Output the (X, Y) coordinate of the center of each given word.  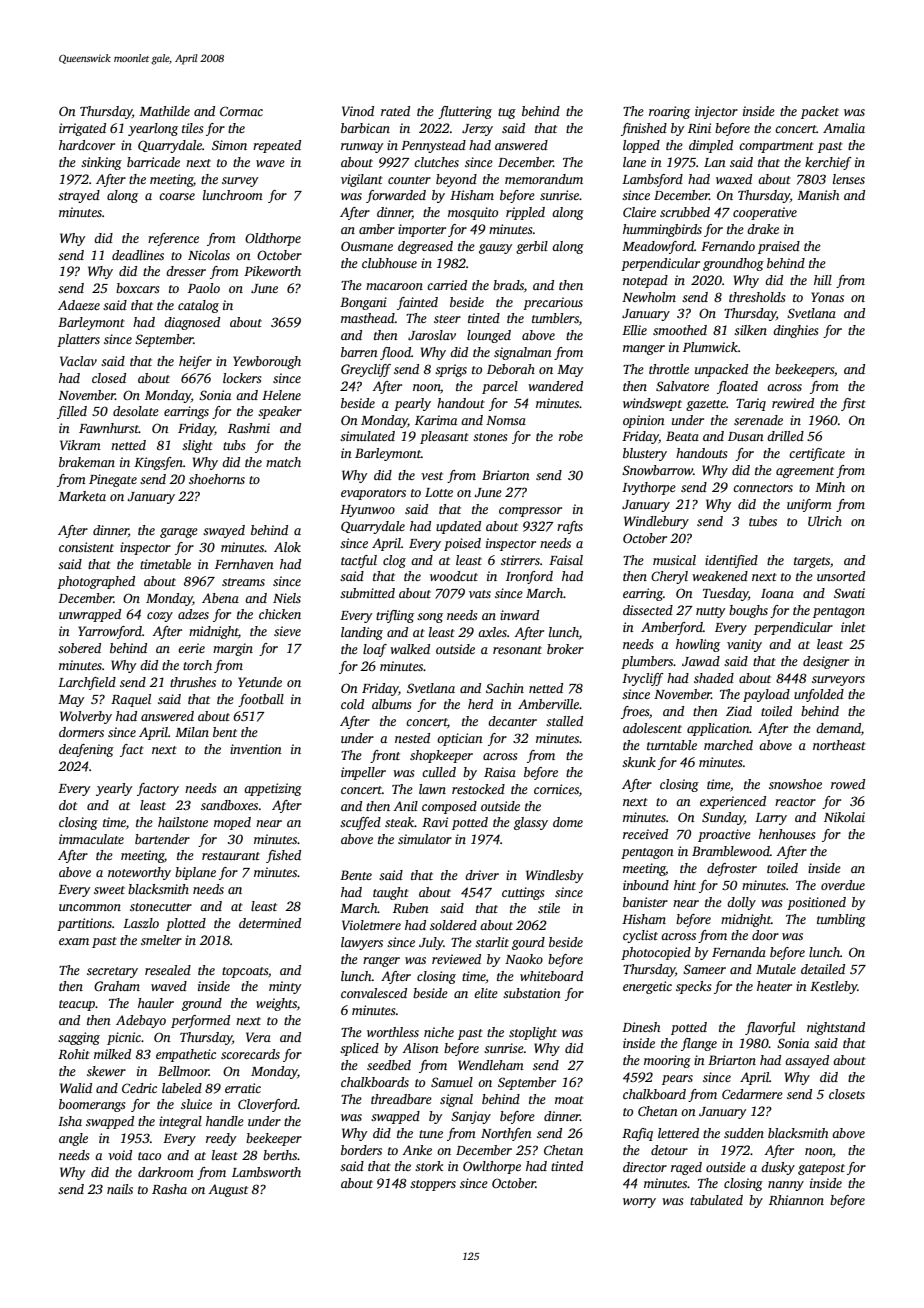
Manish (818, 195)
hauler (156, 1003)
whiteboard (551, 976)
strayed (79, 196)
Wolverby (86, 717)
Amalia (844, 128)
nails (120, 1189)
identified (731, 561)
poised (462, 544)
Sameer (704, 969)
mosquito (473, 213)
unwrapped (90, 615)
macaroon (394, 286)
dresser (186, 271)
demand (838, 728)
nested (412, 738)
